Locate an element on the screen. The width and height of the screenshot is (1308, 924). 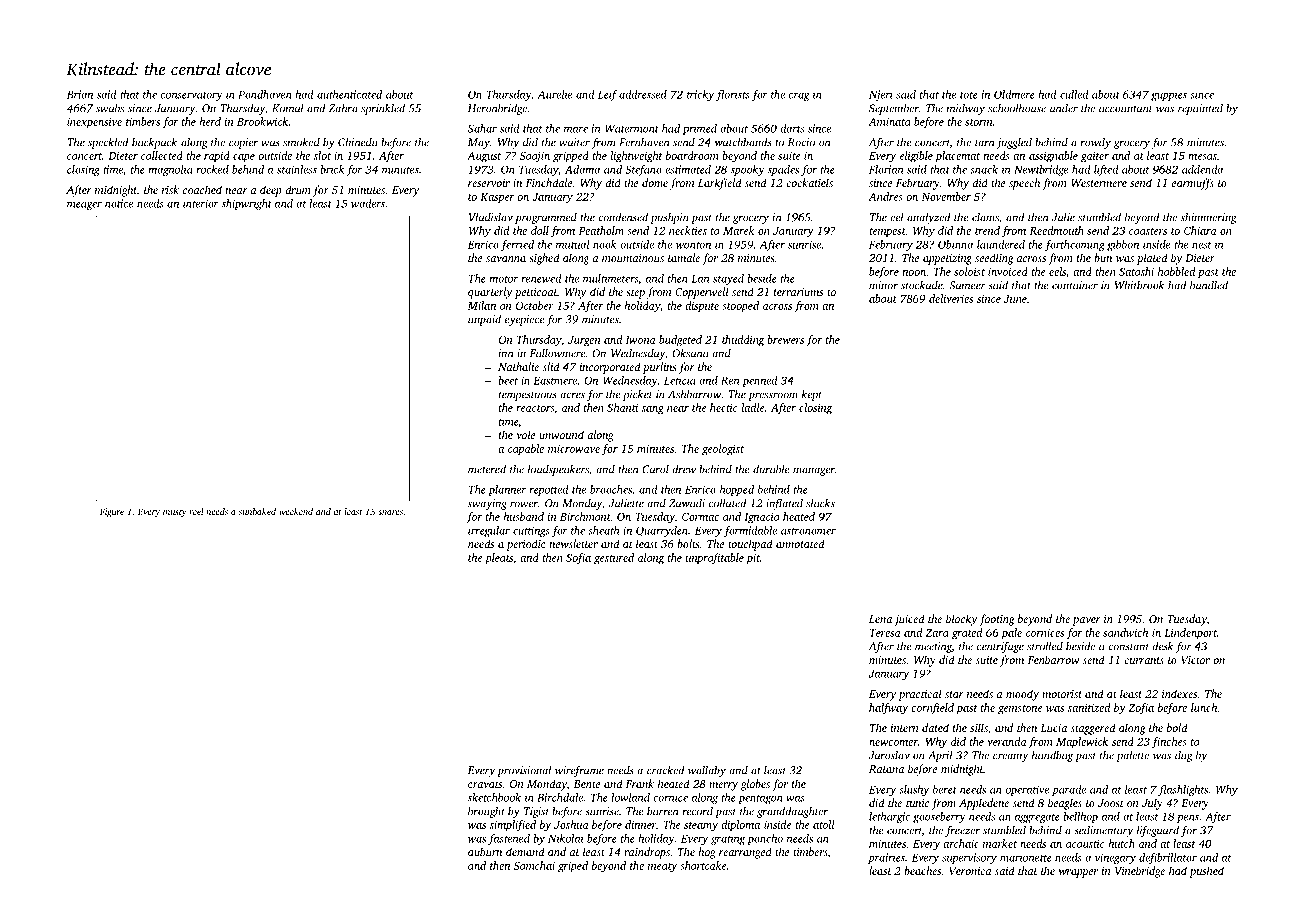
interior is located at coordinates (201, 203).
